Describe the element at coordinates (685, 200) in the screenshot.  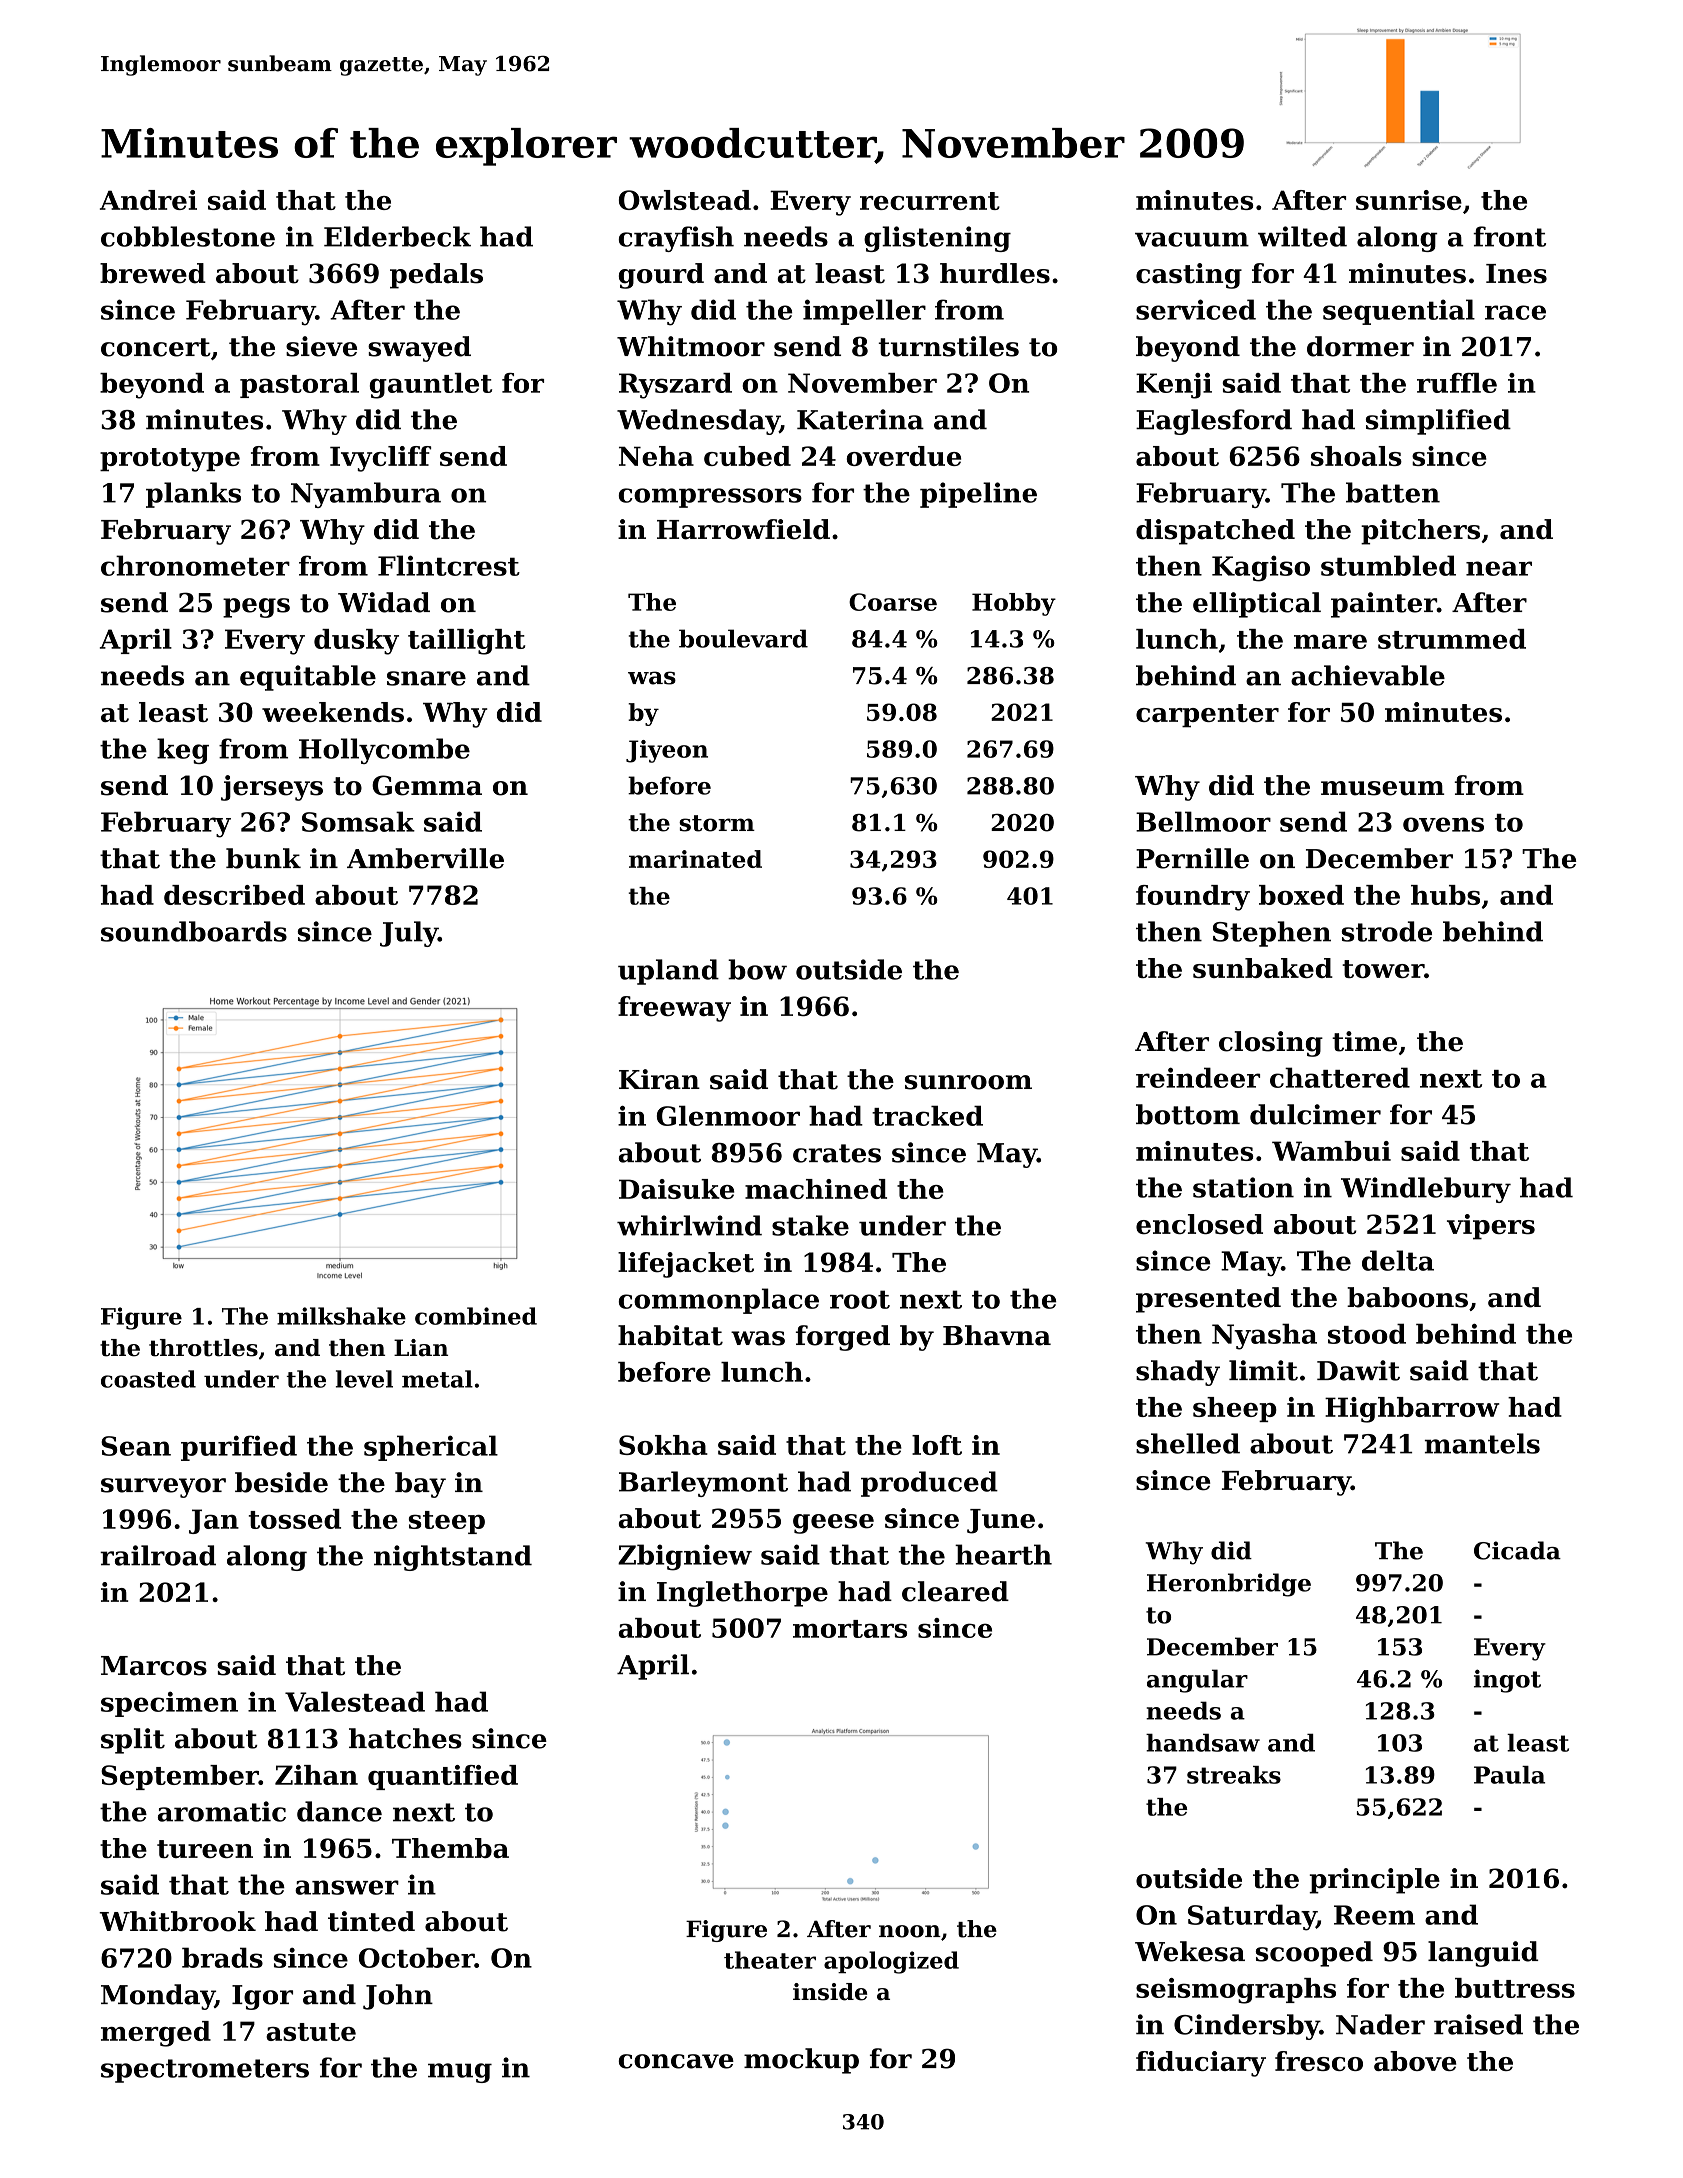
I see `Owlstead` at that location.
